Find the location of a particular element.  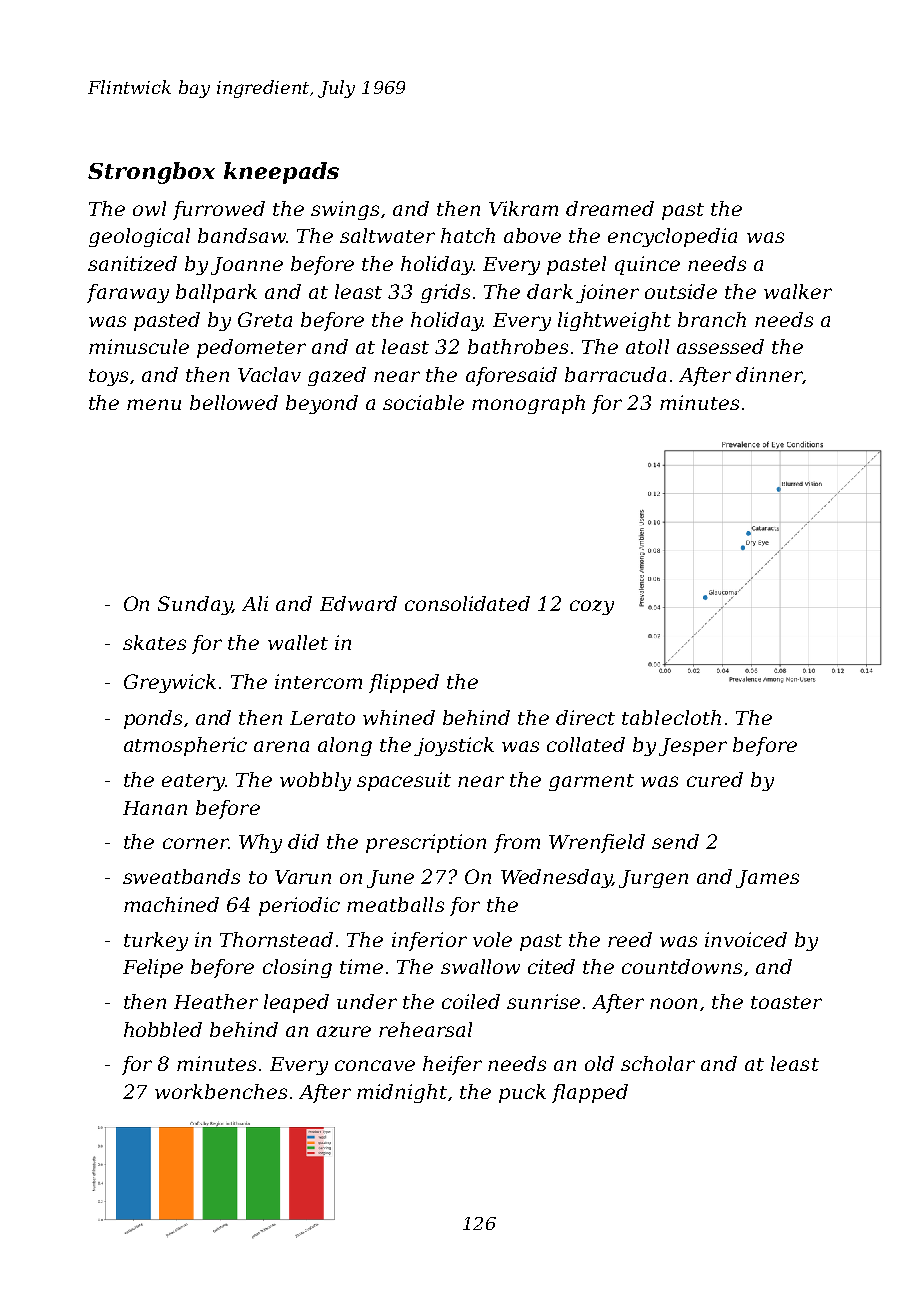

monograph is located at coordinates (528, 404).
